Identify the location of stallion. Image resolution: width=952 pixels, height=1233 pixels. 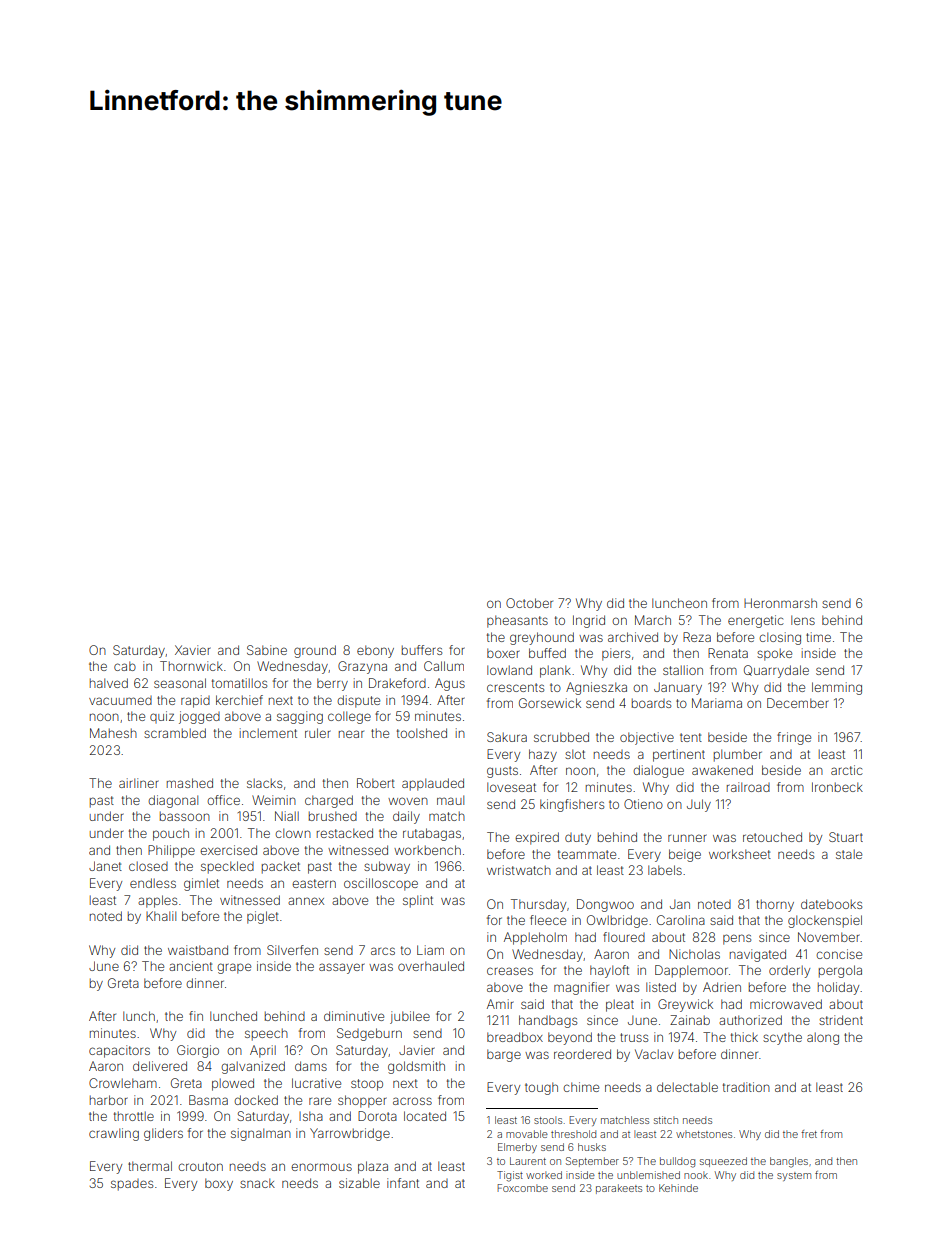
(683, 670).
